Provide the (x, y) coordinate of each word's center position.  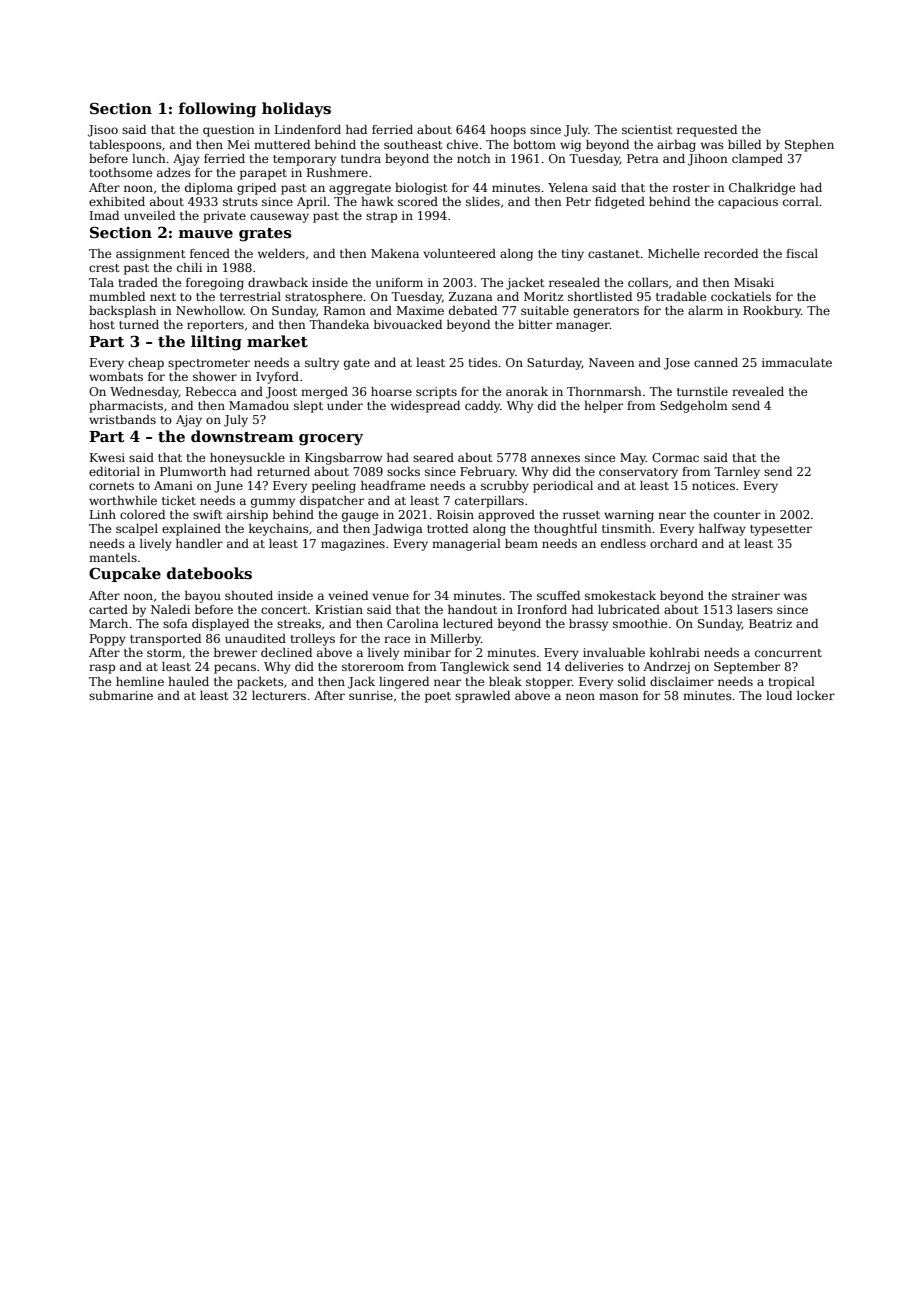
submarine (121, 695)
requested (707, 131)
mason (619, 696)
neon (580, 696)
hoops (508, 131)
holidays (296, 110)
